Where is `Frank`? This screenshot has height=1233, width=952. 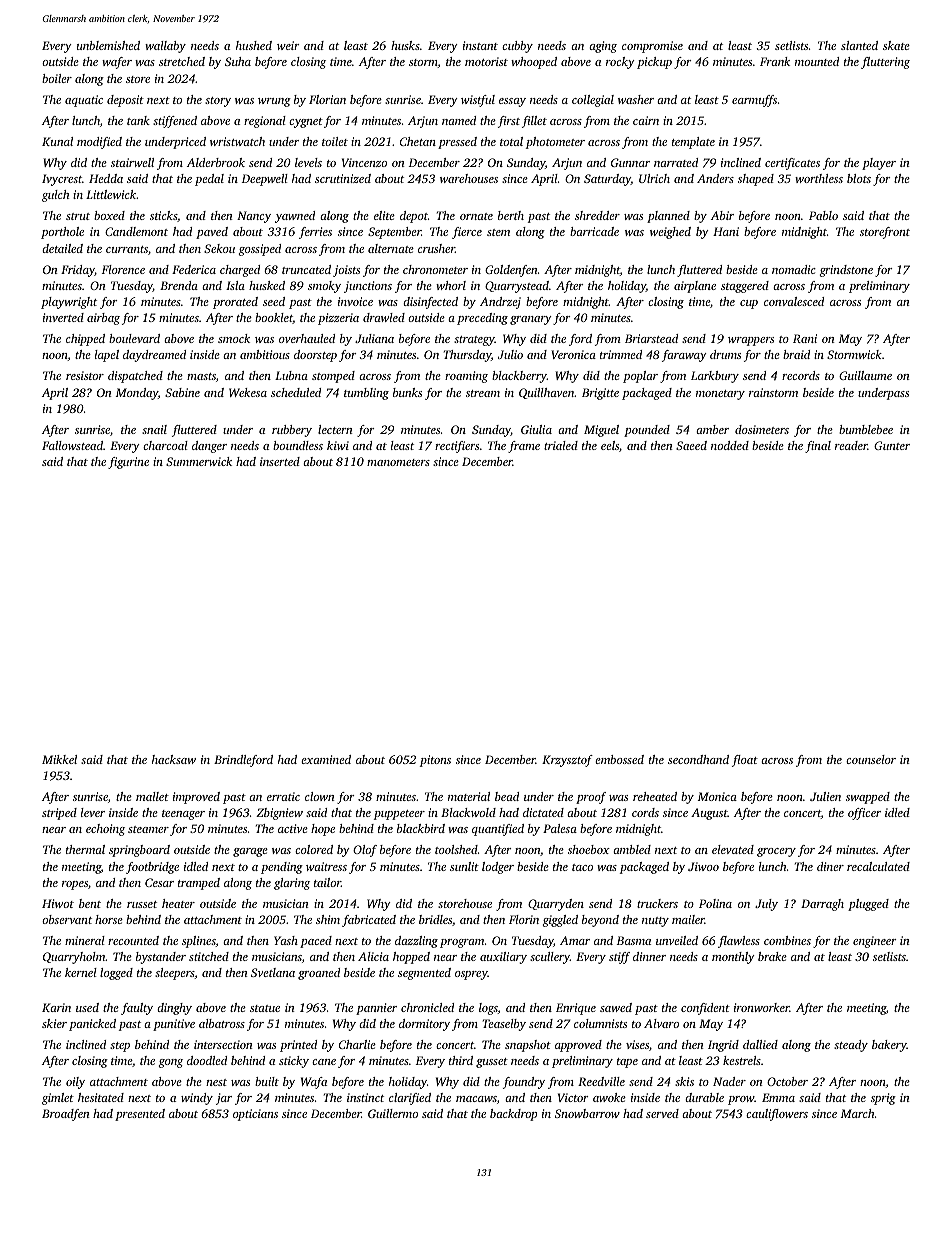 Frank is located at coordinates (775, 61).
